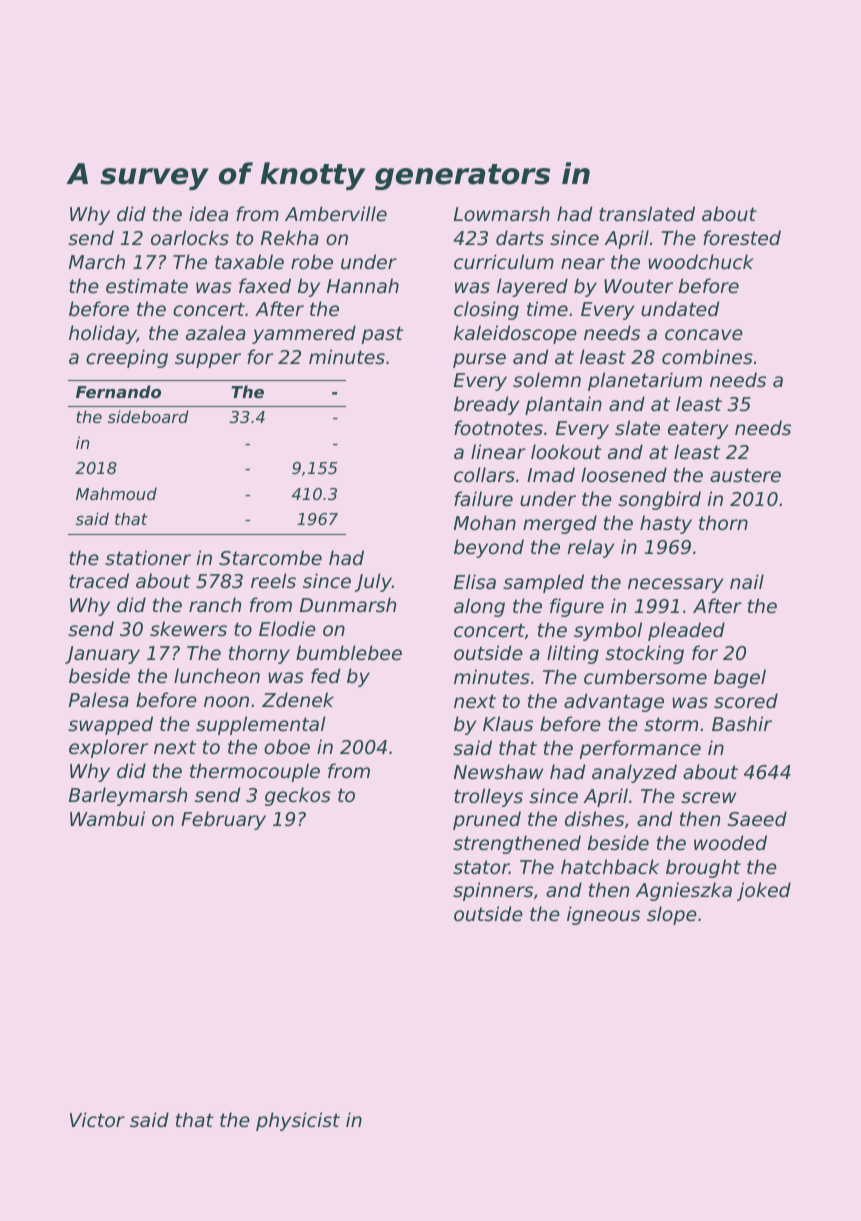 The image size is (861, 1221). Describe the element at coordinates (336, 214) in the image. I see `Amberville` at that location.
